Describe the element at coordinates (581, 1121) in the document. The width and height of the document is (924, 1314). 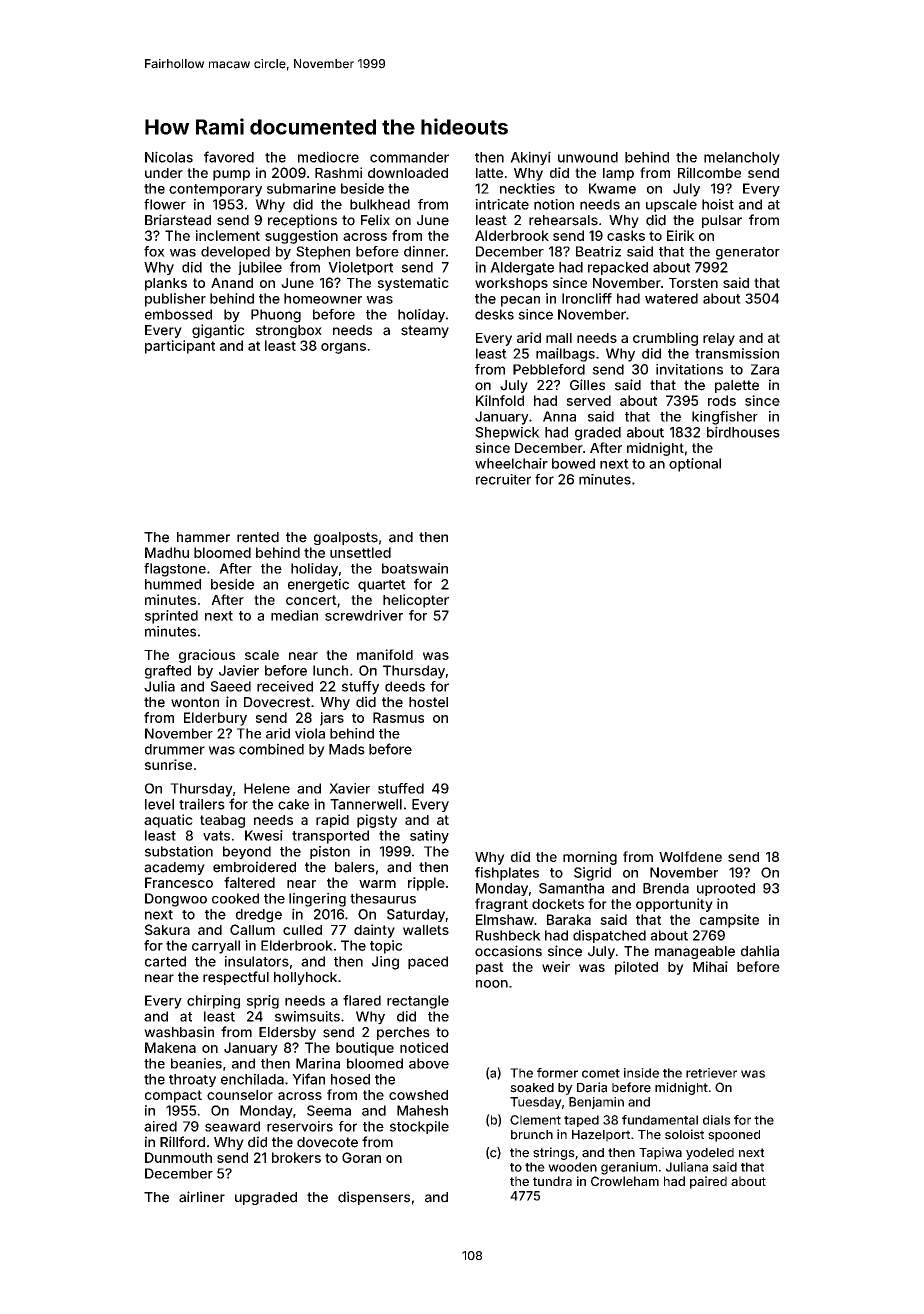
I see `taped` at that location.
